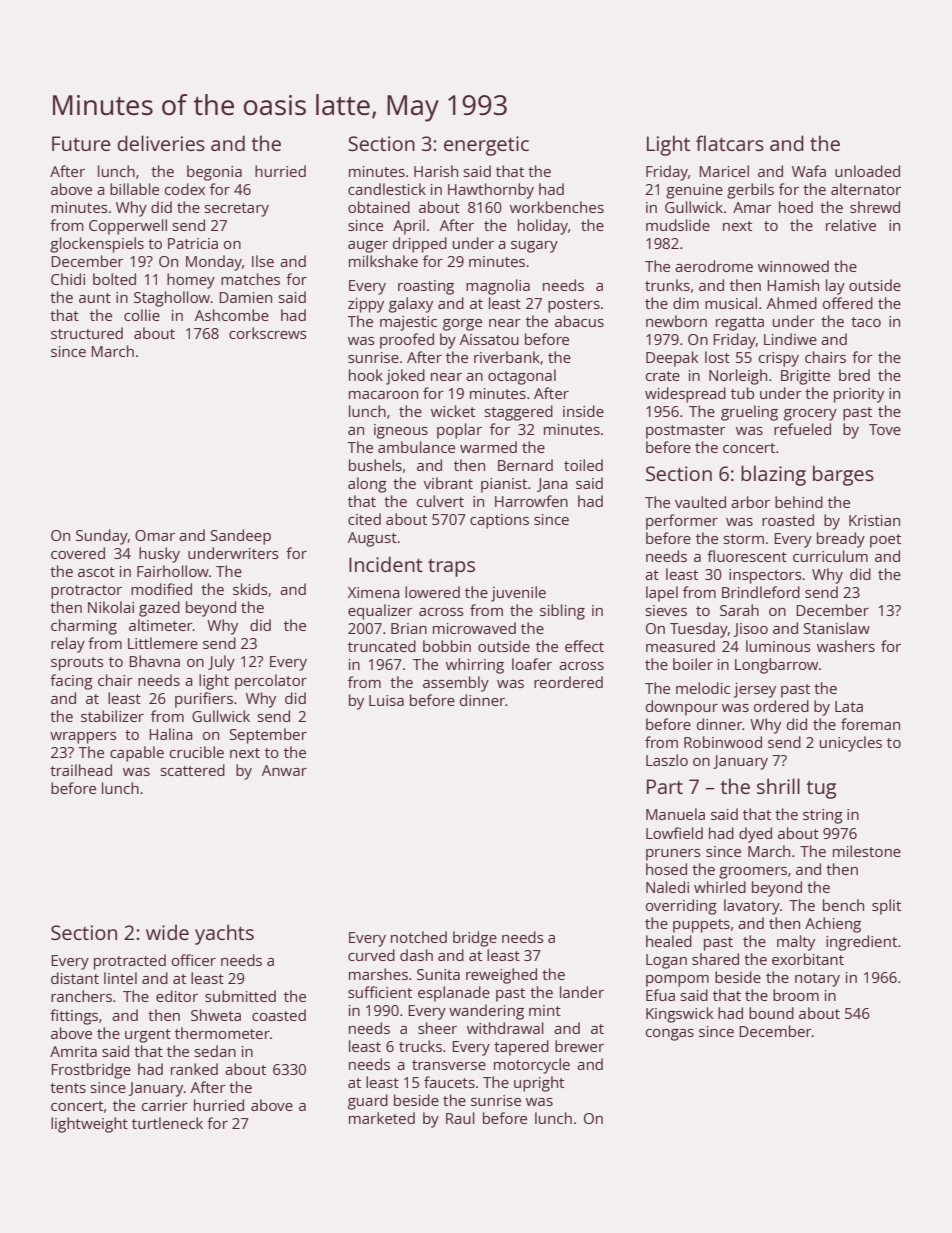  What do you see at coordinates (419, 937) in the screenshot?
I see `notched` at bounding box center [419, 937].
